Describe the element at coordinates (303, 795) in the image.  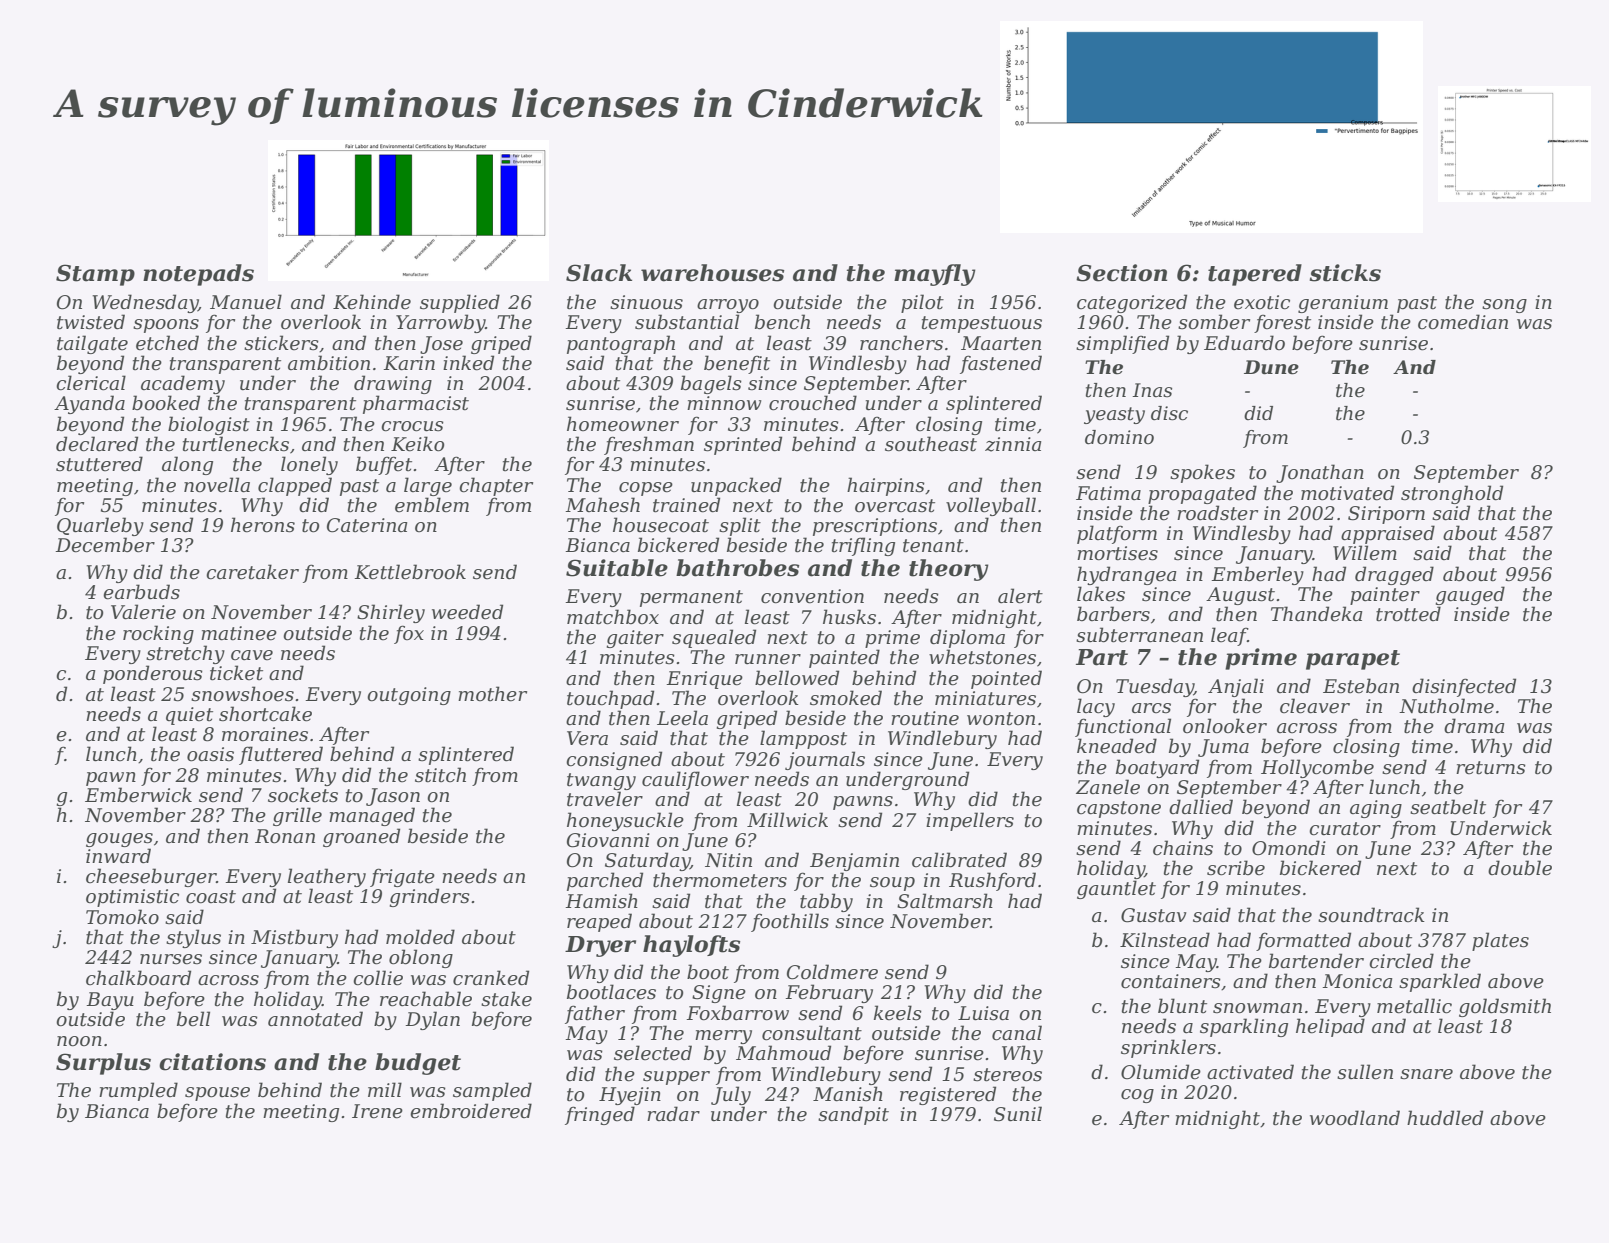
I see `sockets` at that location.
